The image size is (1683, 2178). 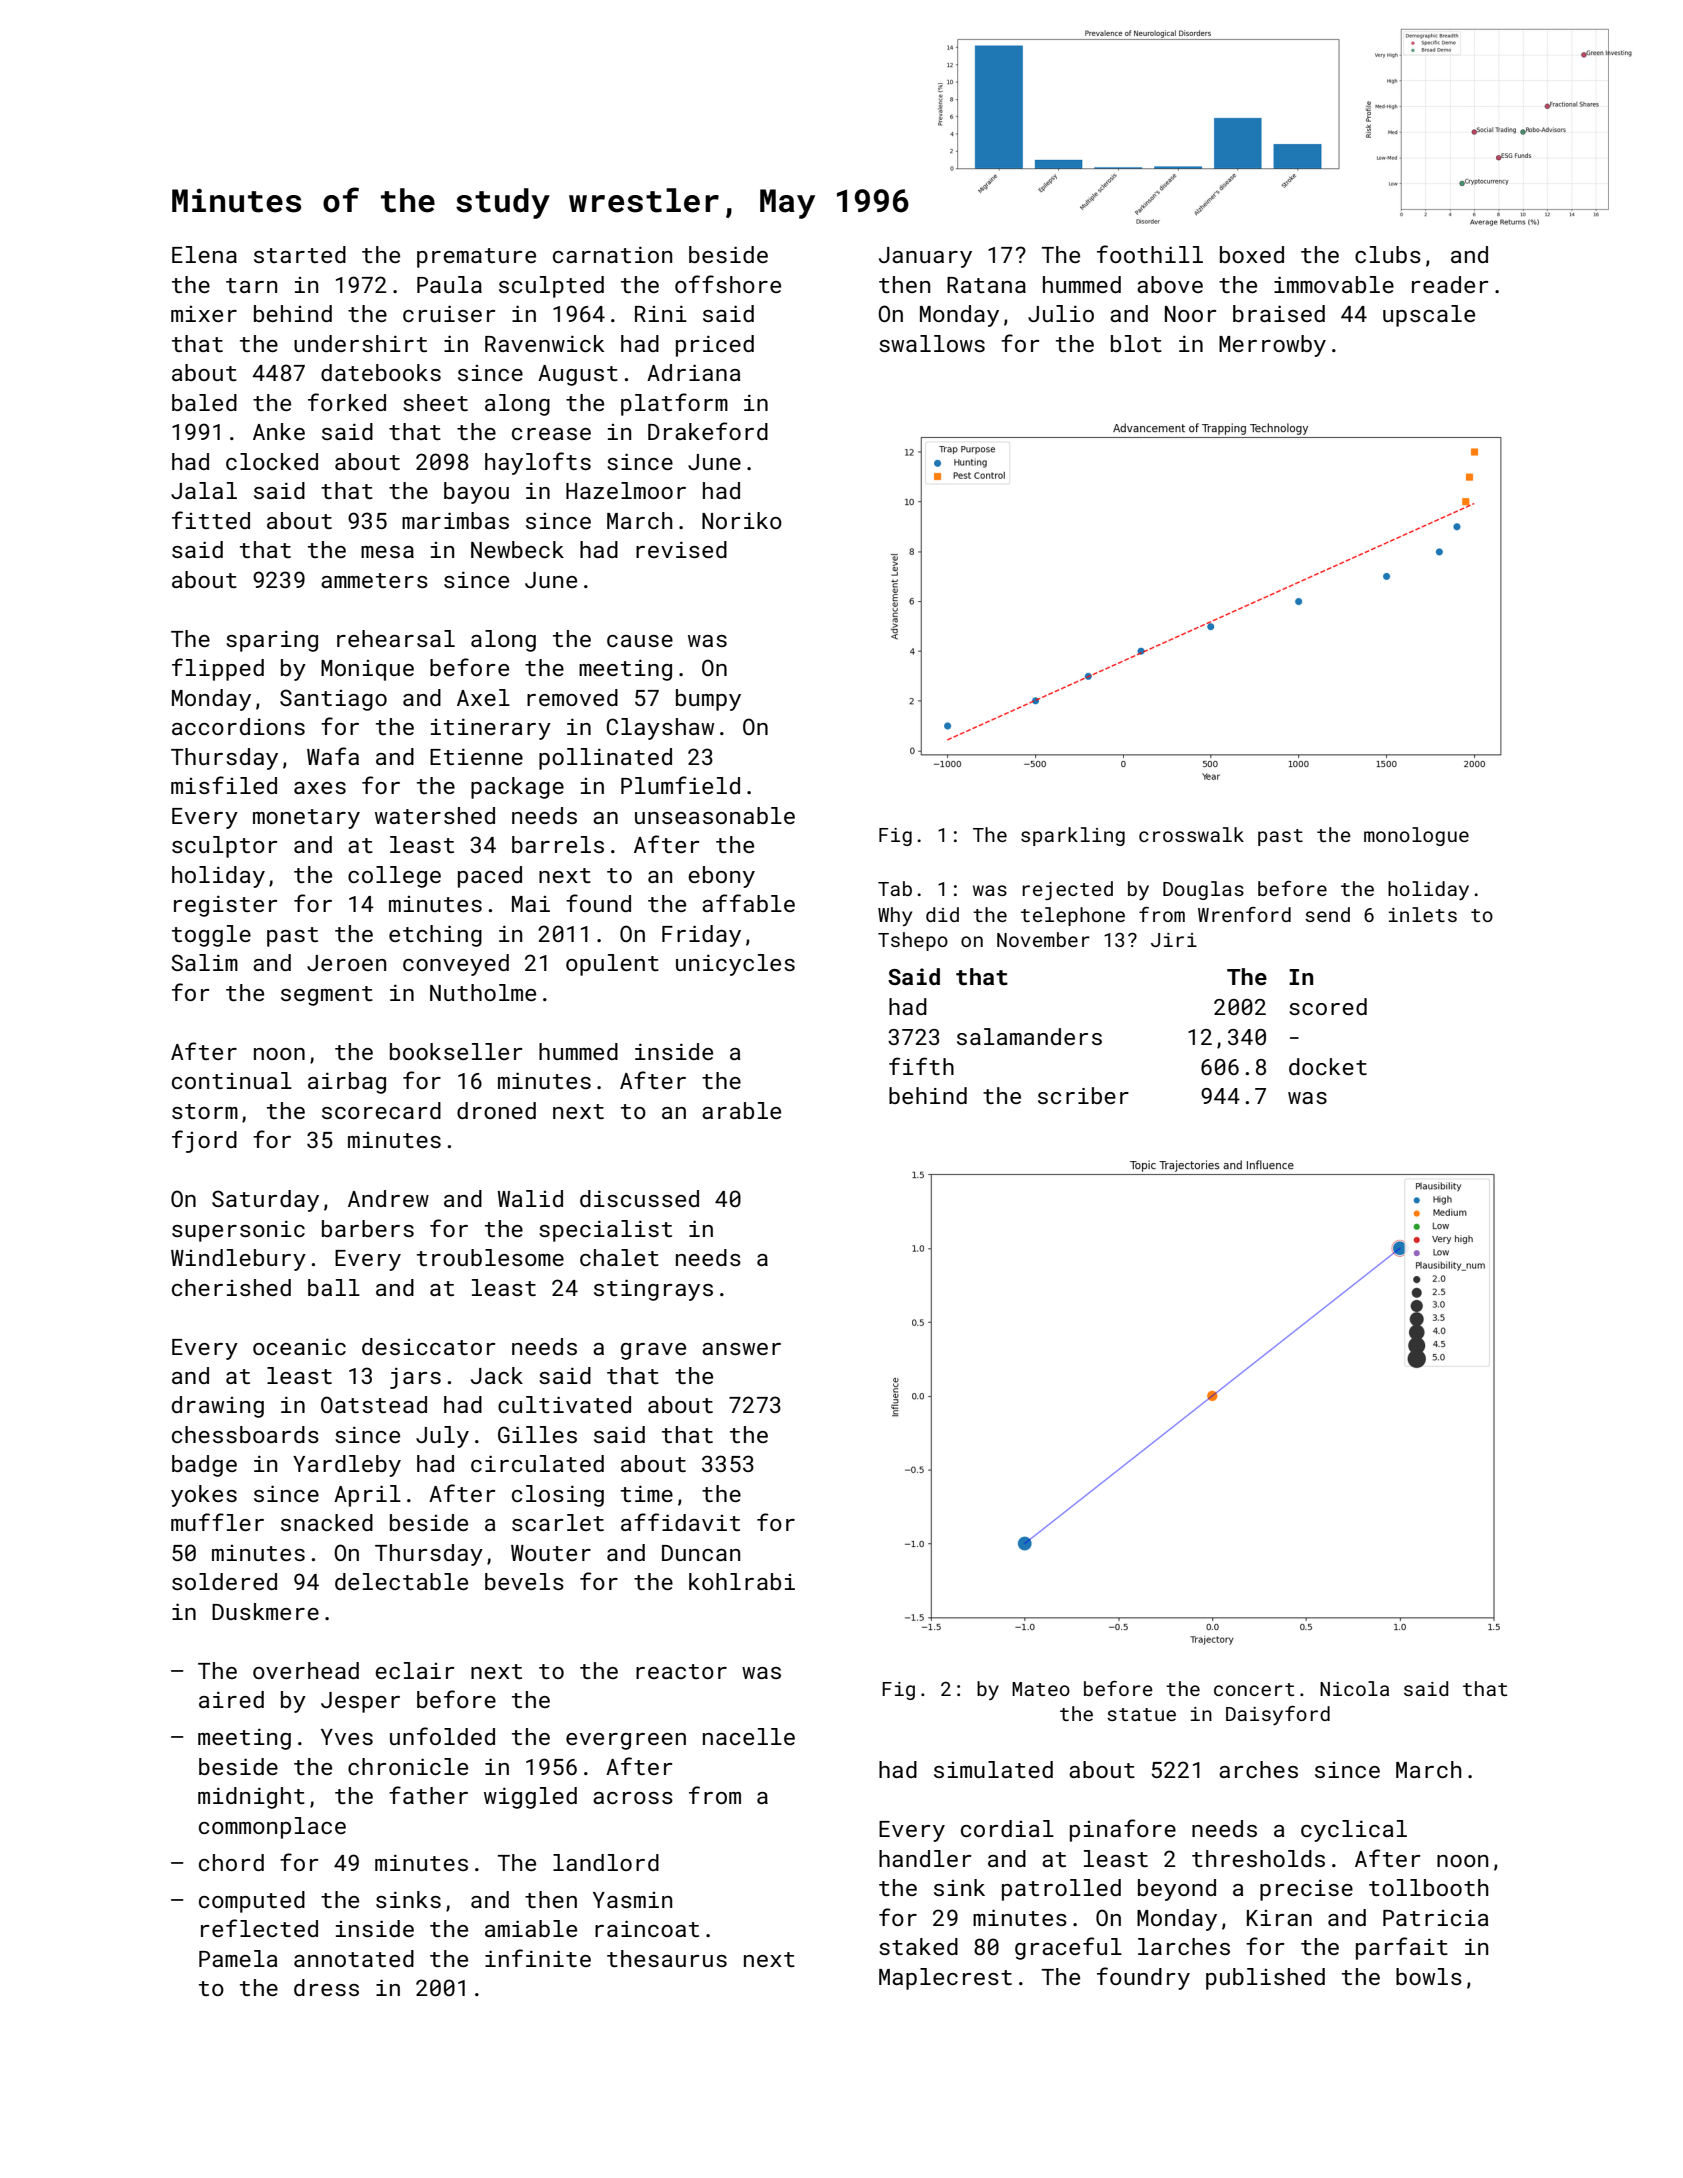 What do you see at coordinates (1272, 346) in the screenshot?
I see `Merrowby` at bounding box center [1272, 346].
